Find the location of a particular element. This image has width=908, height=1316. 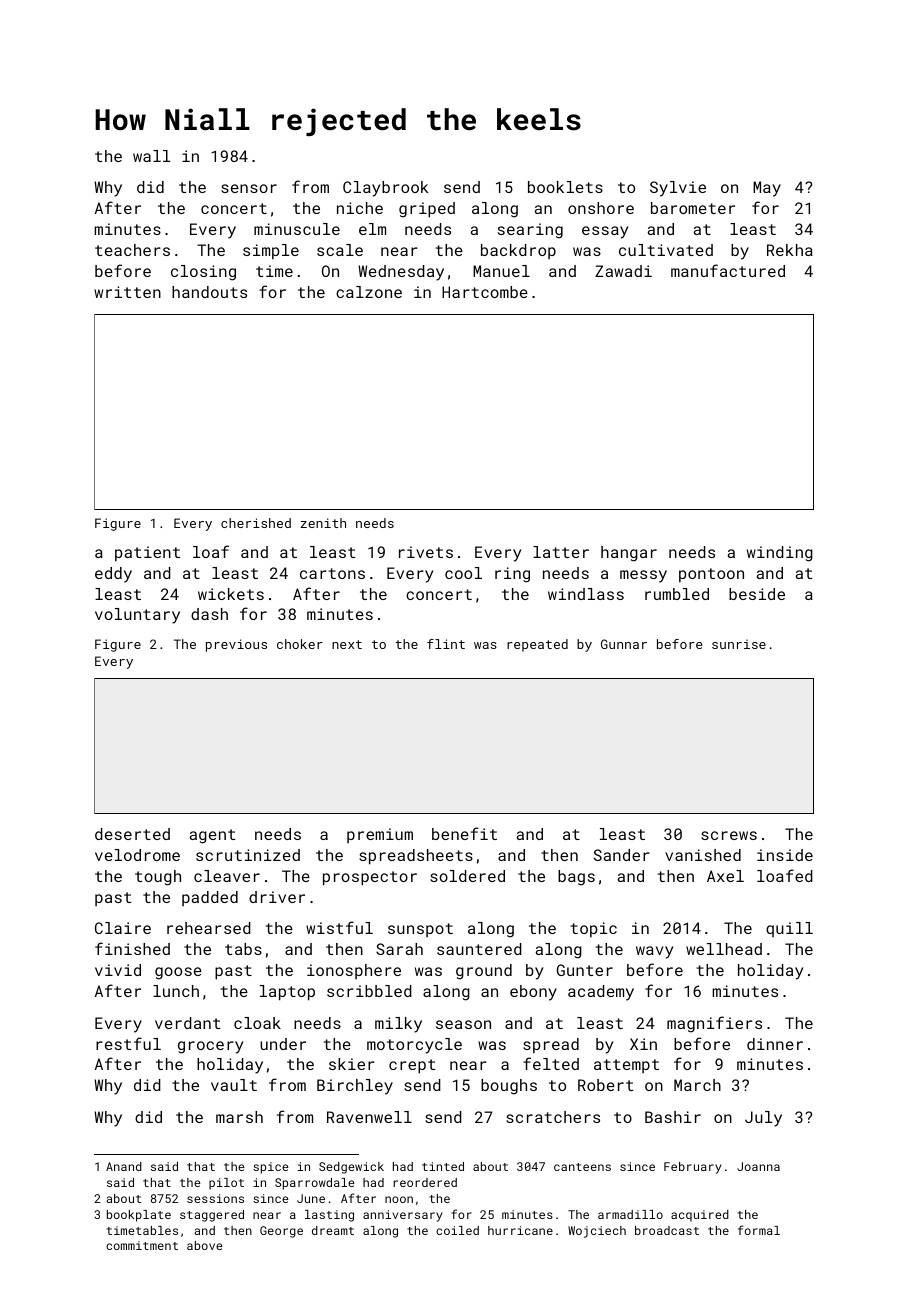

pilot is located at coordinates (226, 1184).
